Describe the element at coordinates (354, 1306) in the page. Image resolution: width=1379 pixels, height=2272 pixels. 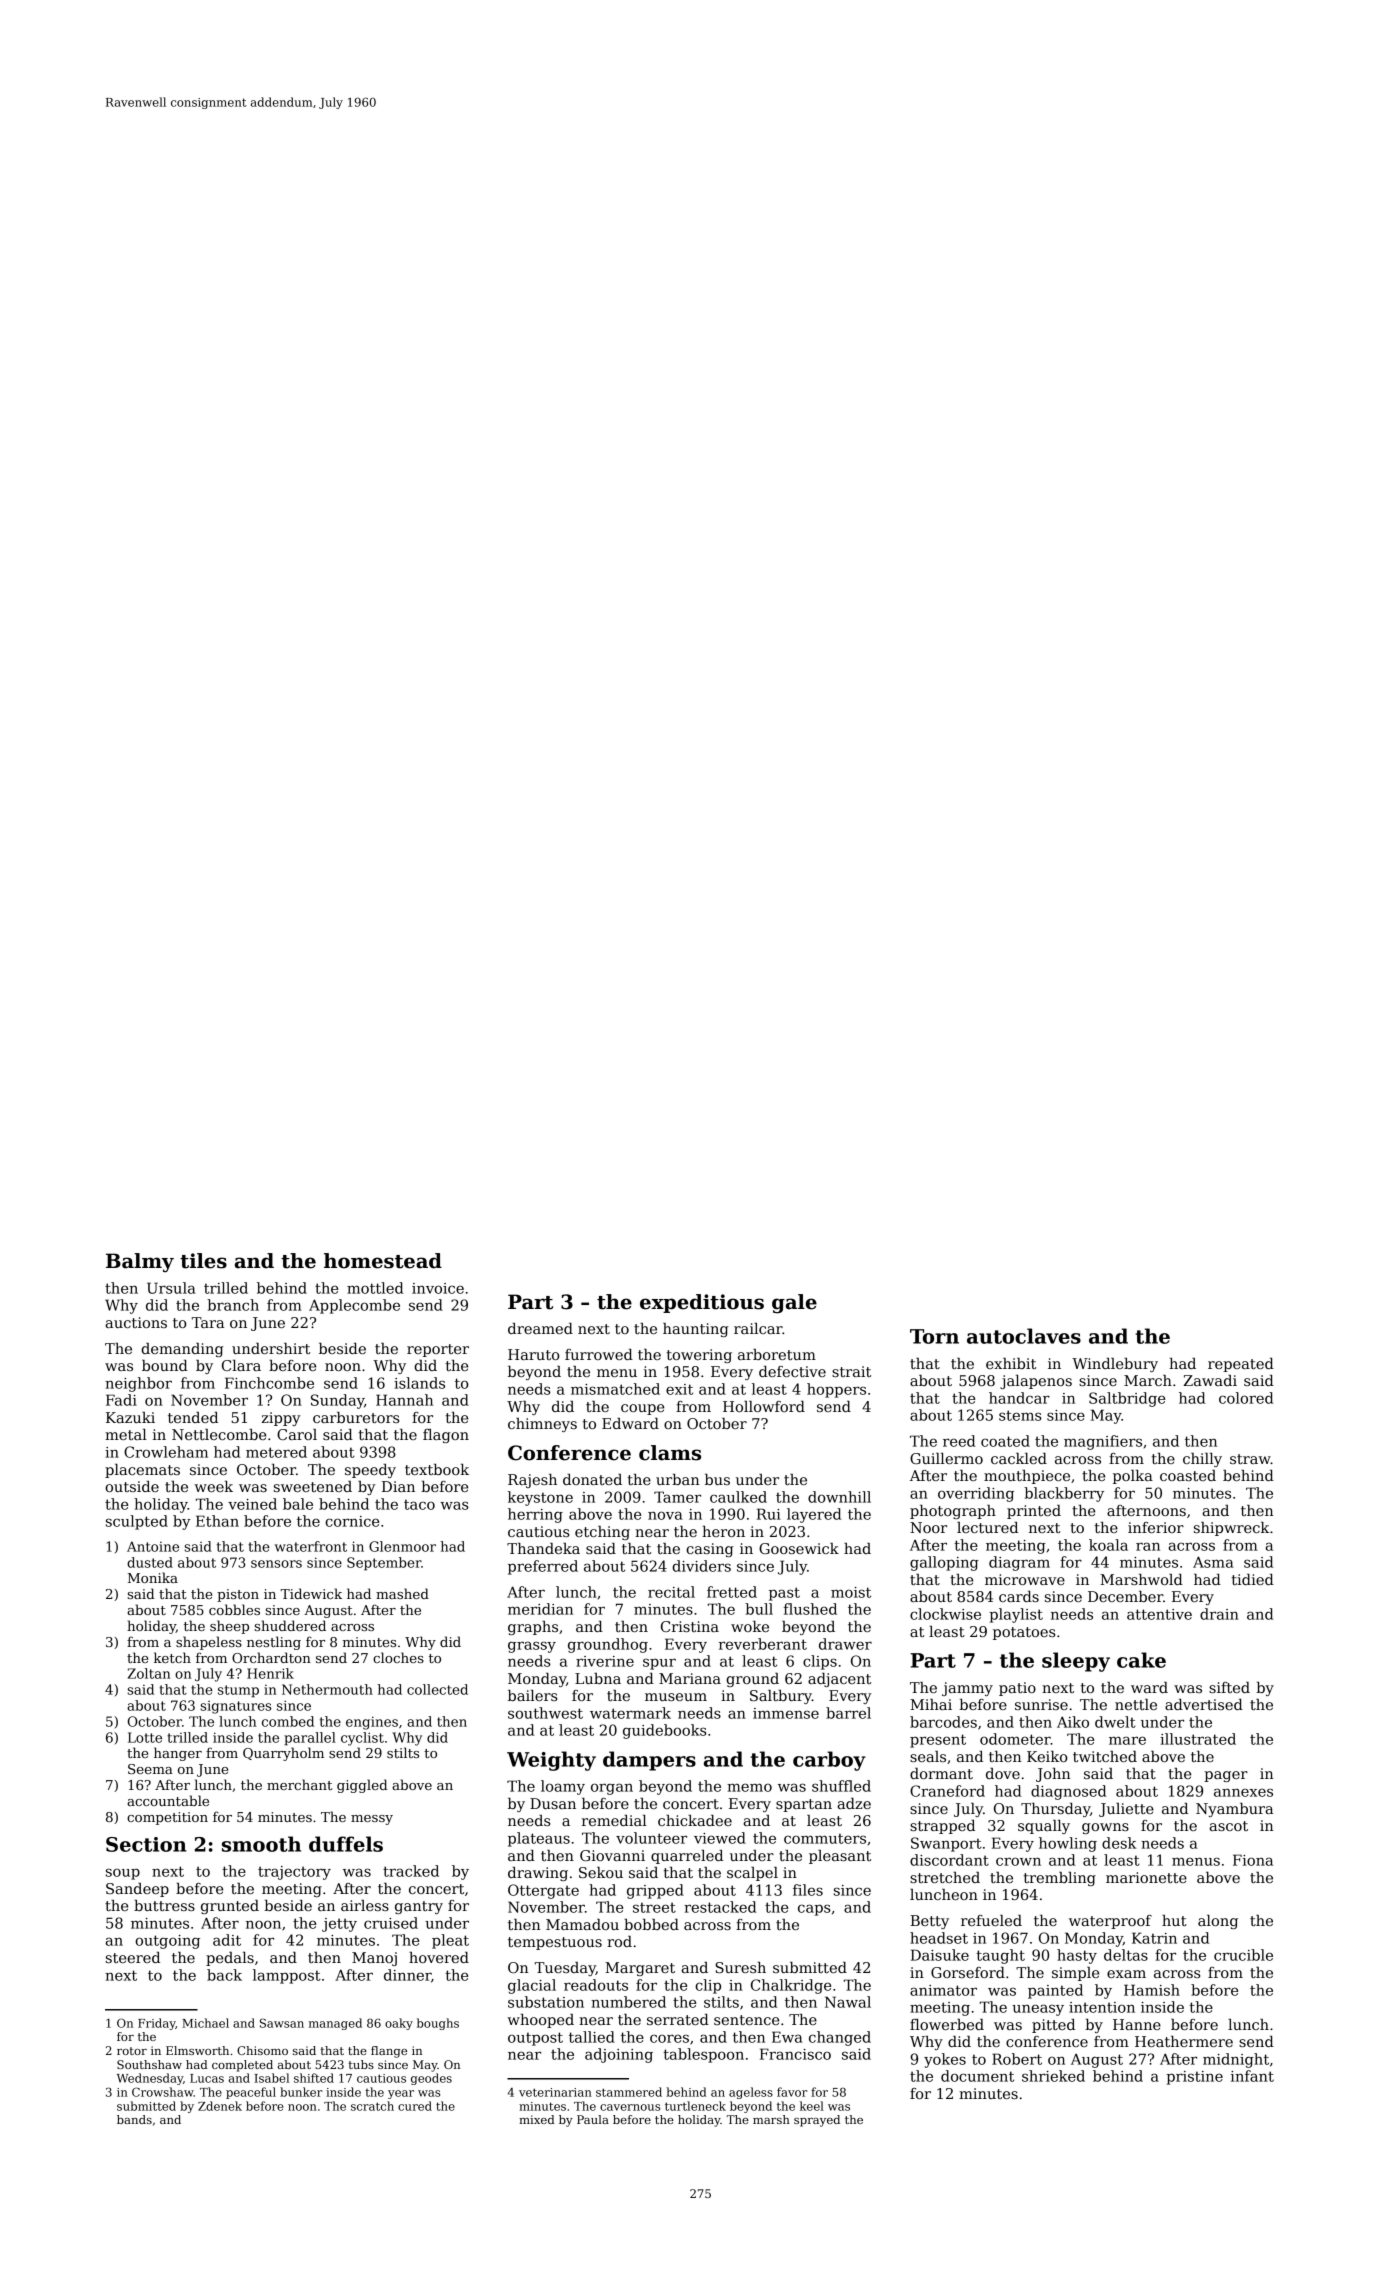
I see `Applecombe` at that location.
